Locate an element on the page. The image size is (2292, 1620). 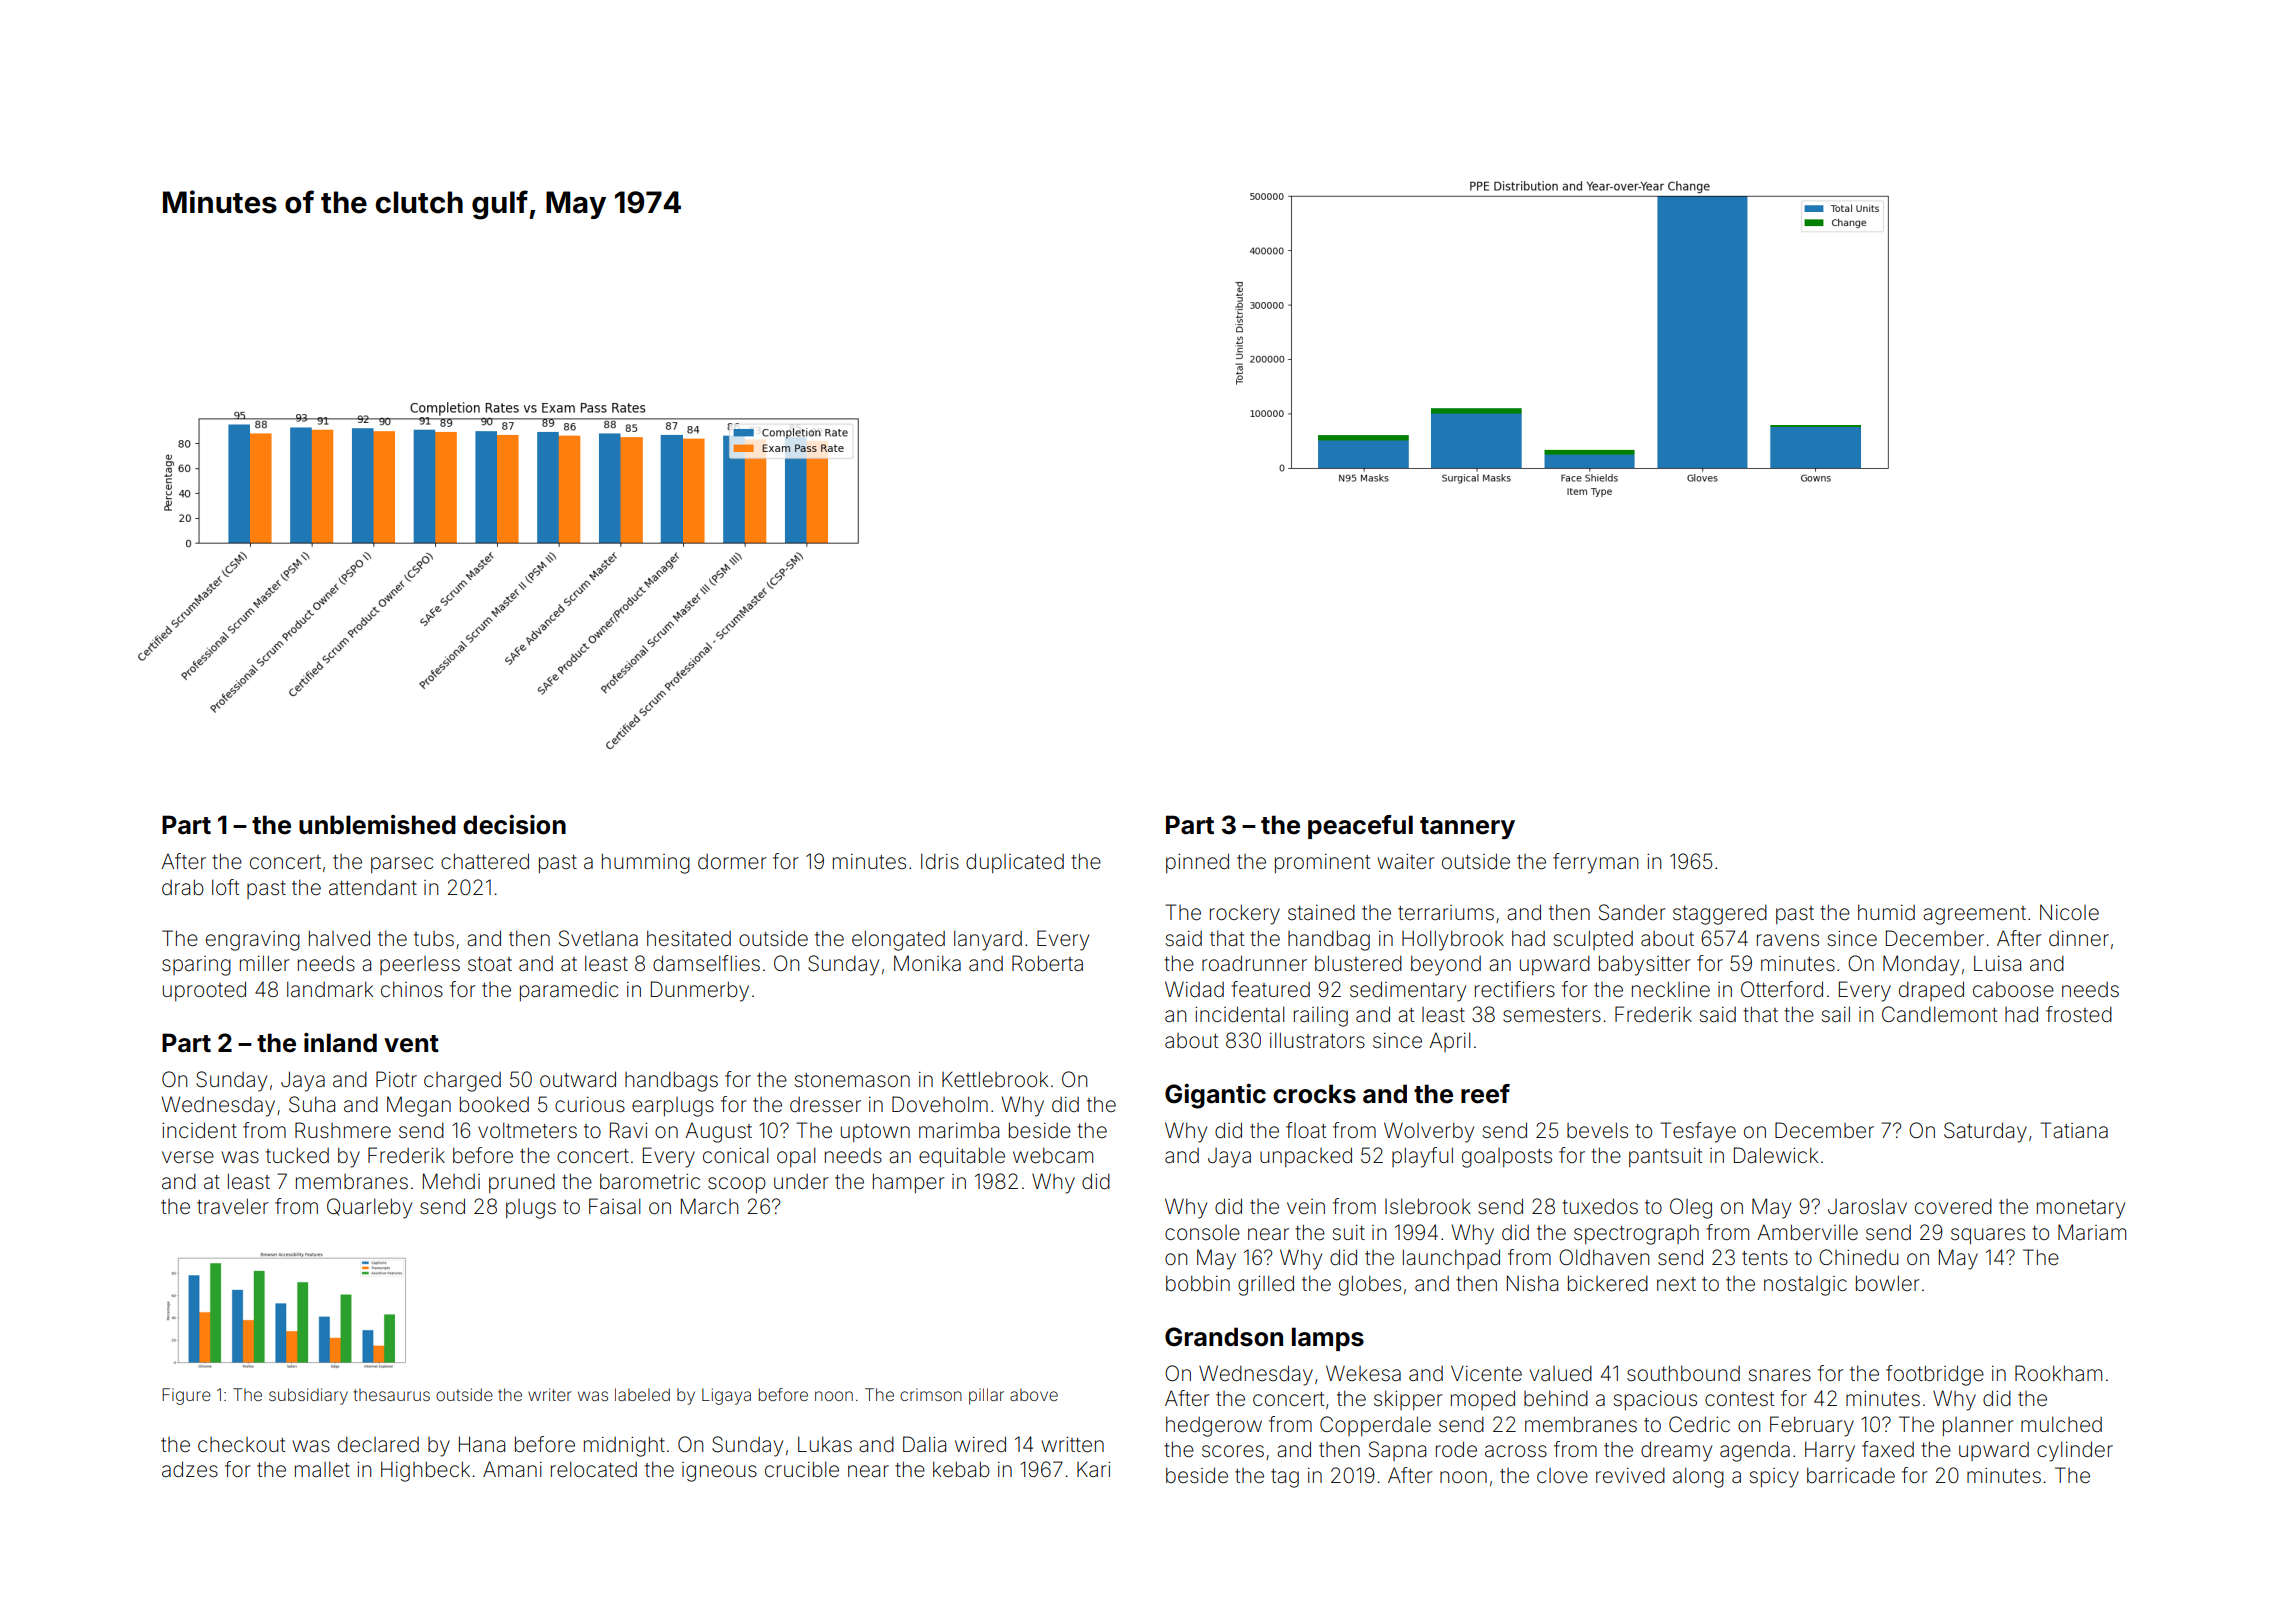
unblemished is located at coordinates (377, 825).
